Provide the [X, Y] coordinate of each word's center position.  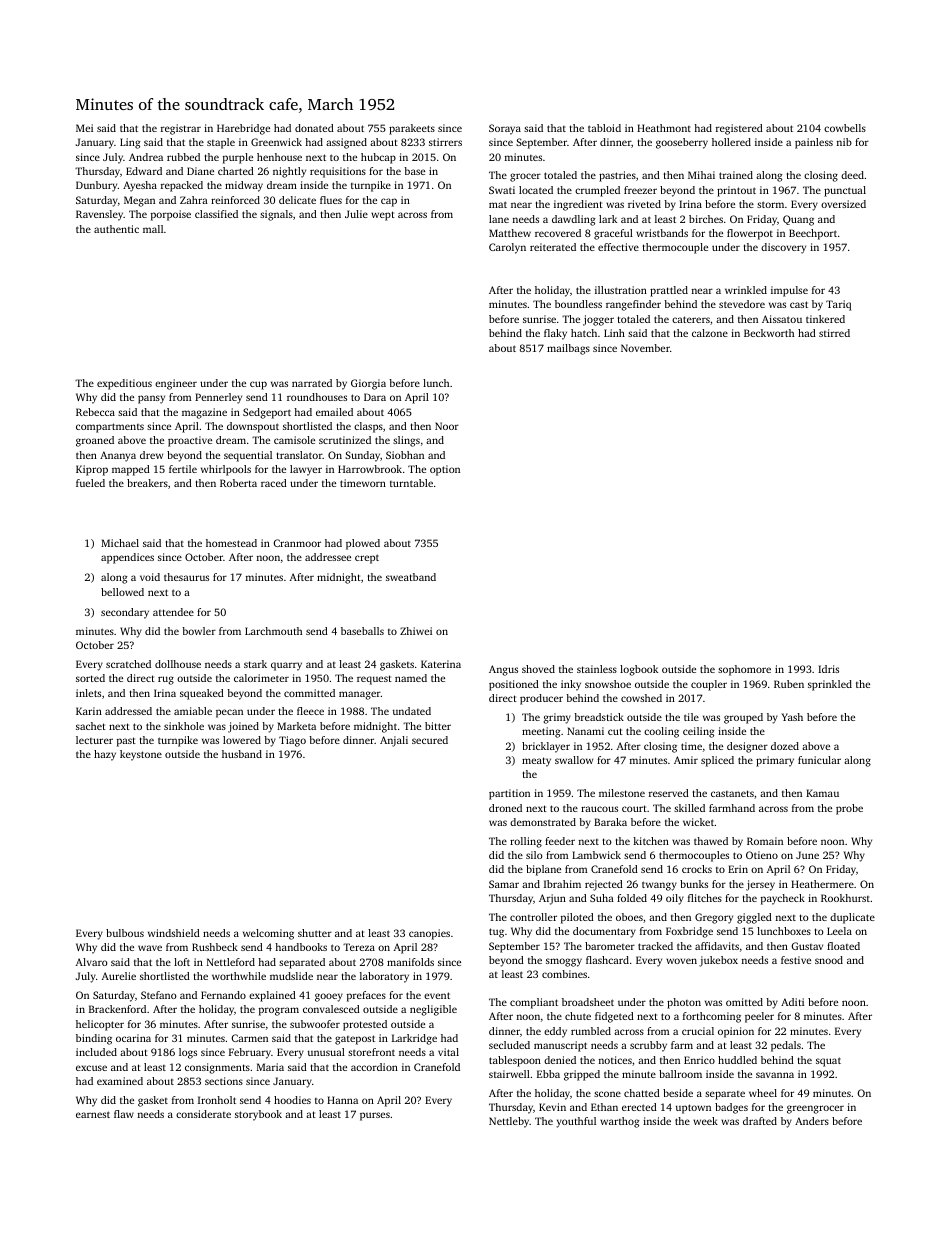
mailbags [568, 349]
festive [796, 960]
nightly [289, 172]
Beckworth [769, 333]
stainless [597, 669]
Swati [502, 190]
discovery [783, 248]
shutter [315, 933]
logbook [639, 670]
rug [166, 680]
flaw [124, 1114]
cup [258, 385]
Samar [504, 884]
